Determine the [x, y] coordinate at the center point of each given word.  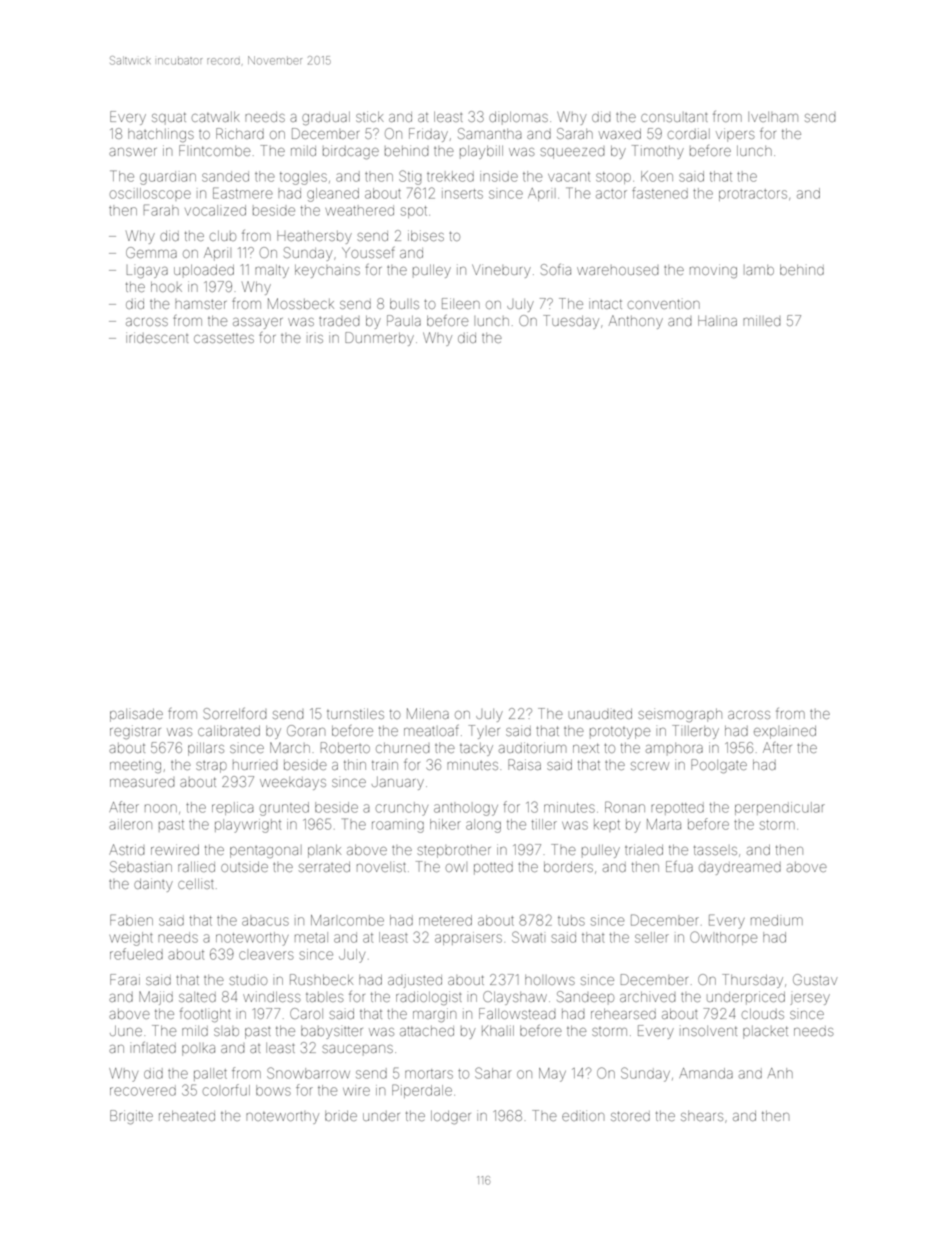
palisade [136, 715]
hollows [550, 980]
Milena [428, 713]
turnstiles [355, 713]
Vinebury [501, 271]
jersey [810, 999]
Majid [156, 998]
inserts [462, 193]
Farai [125, 979]
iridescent [157, 337]
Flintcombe [214, 150]
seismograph [680, 715]
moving [713, 271]
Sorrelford [235, 713]
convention [664, 304]
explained [785, 732]
